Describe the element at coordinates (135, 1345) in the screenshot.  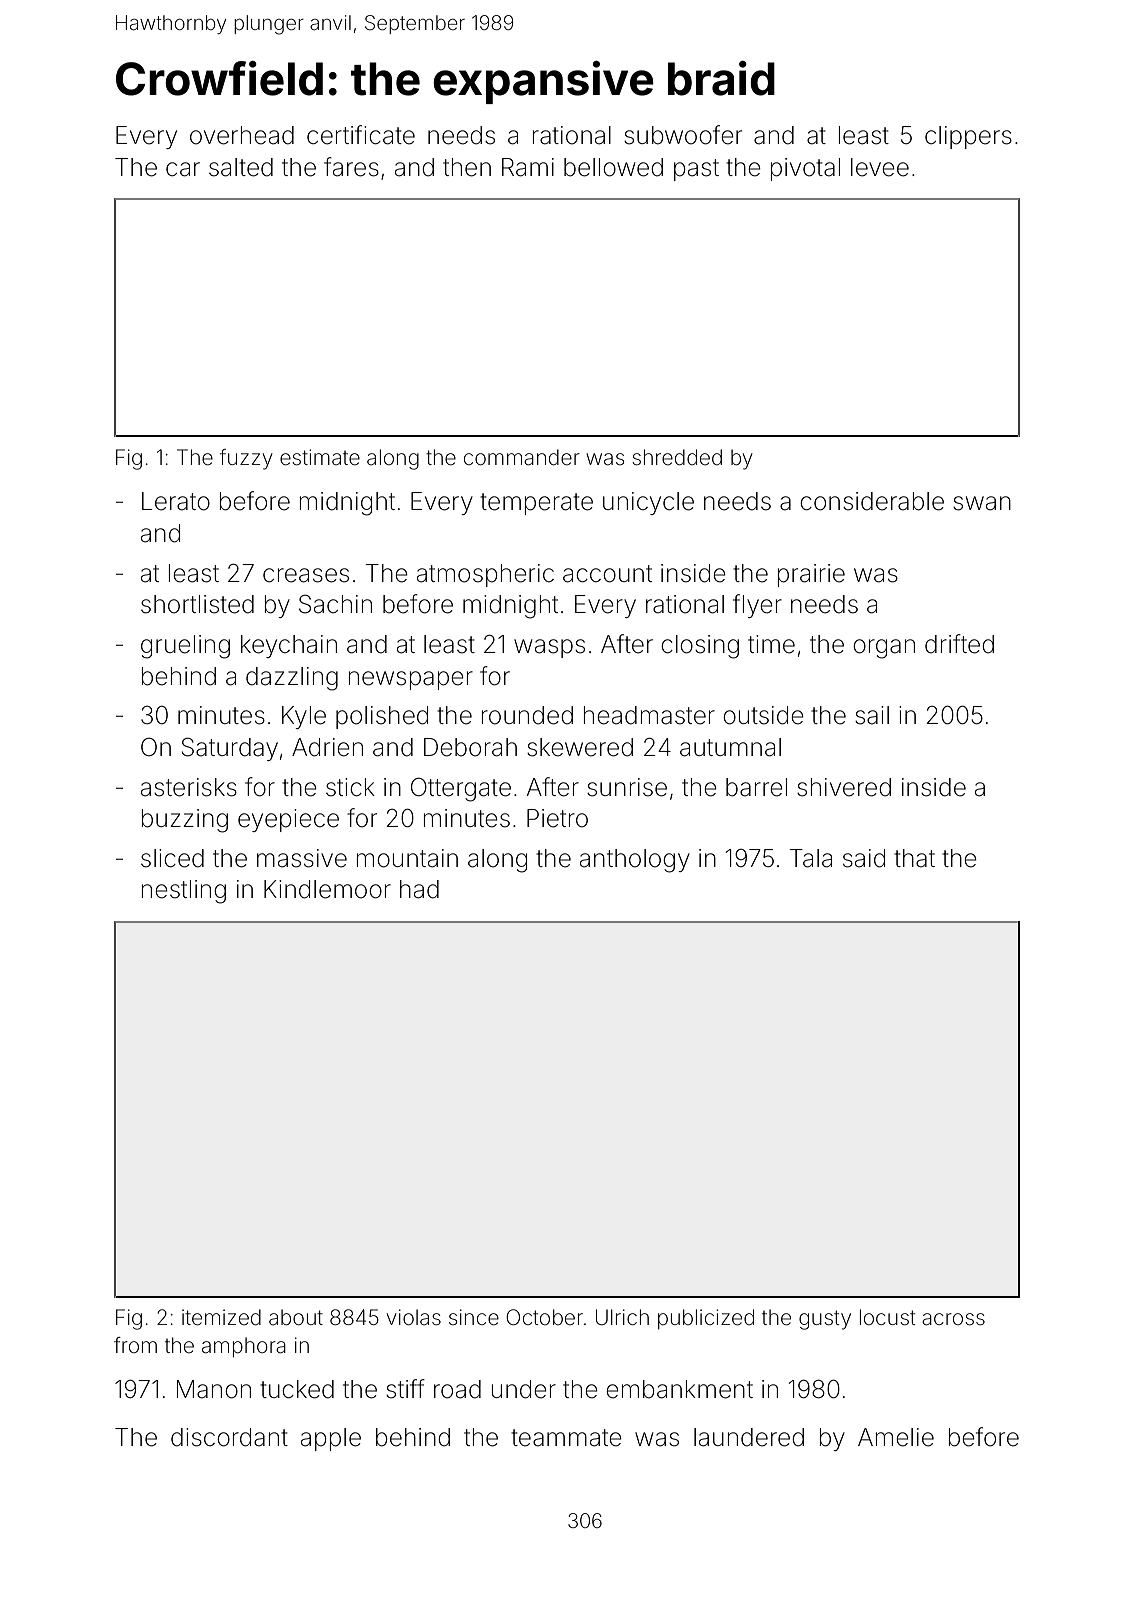
I see `from` at that location.
